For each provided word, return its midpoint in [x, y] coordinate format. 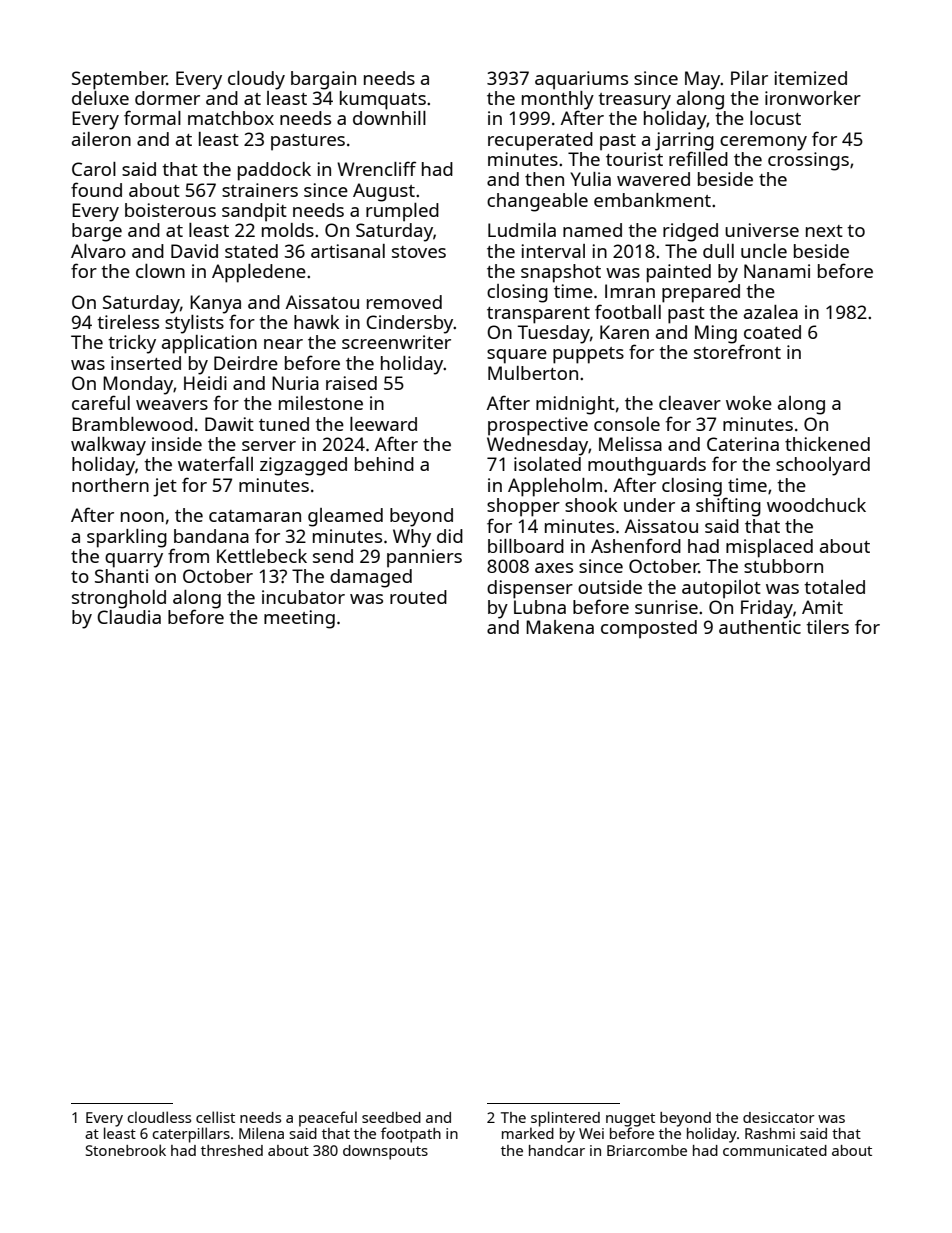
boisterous [170, 210]
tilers [827, 627]
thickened [827, 444]
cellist [215, 1117]
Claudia [129, 617]
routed [418, 597]
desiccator [779, 1117]
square [517, 356]
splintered [565, 1119]
